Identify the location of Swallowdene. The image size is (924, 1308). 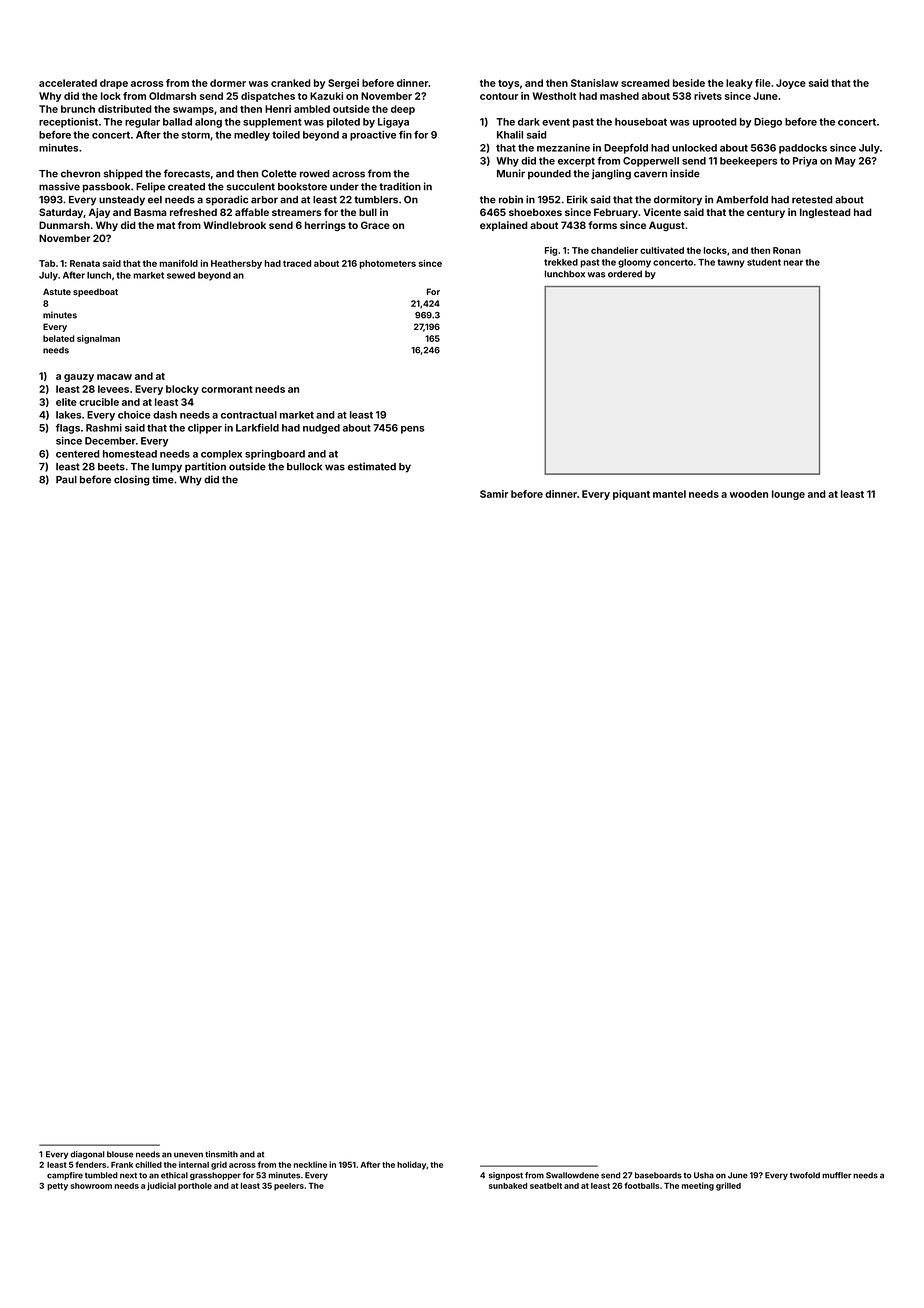
(572, 1175).
